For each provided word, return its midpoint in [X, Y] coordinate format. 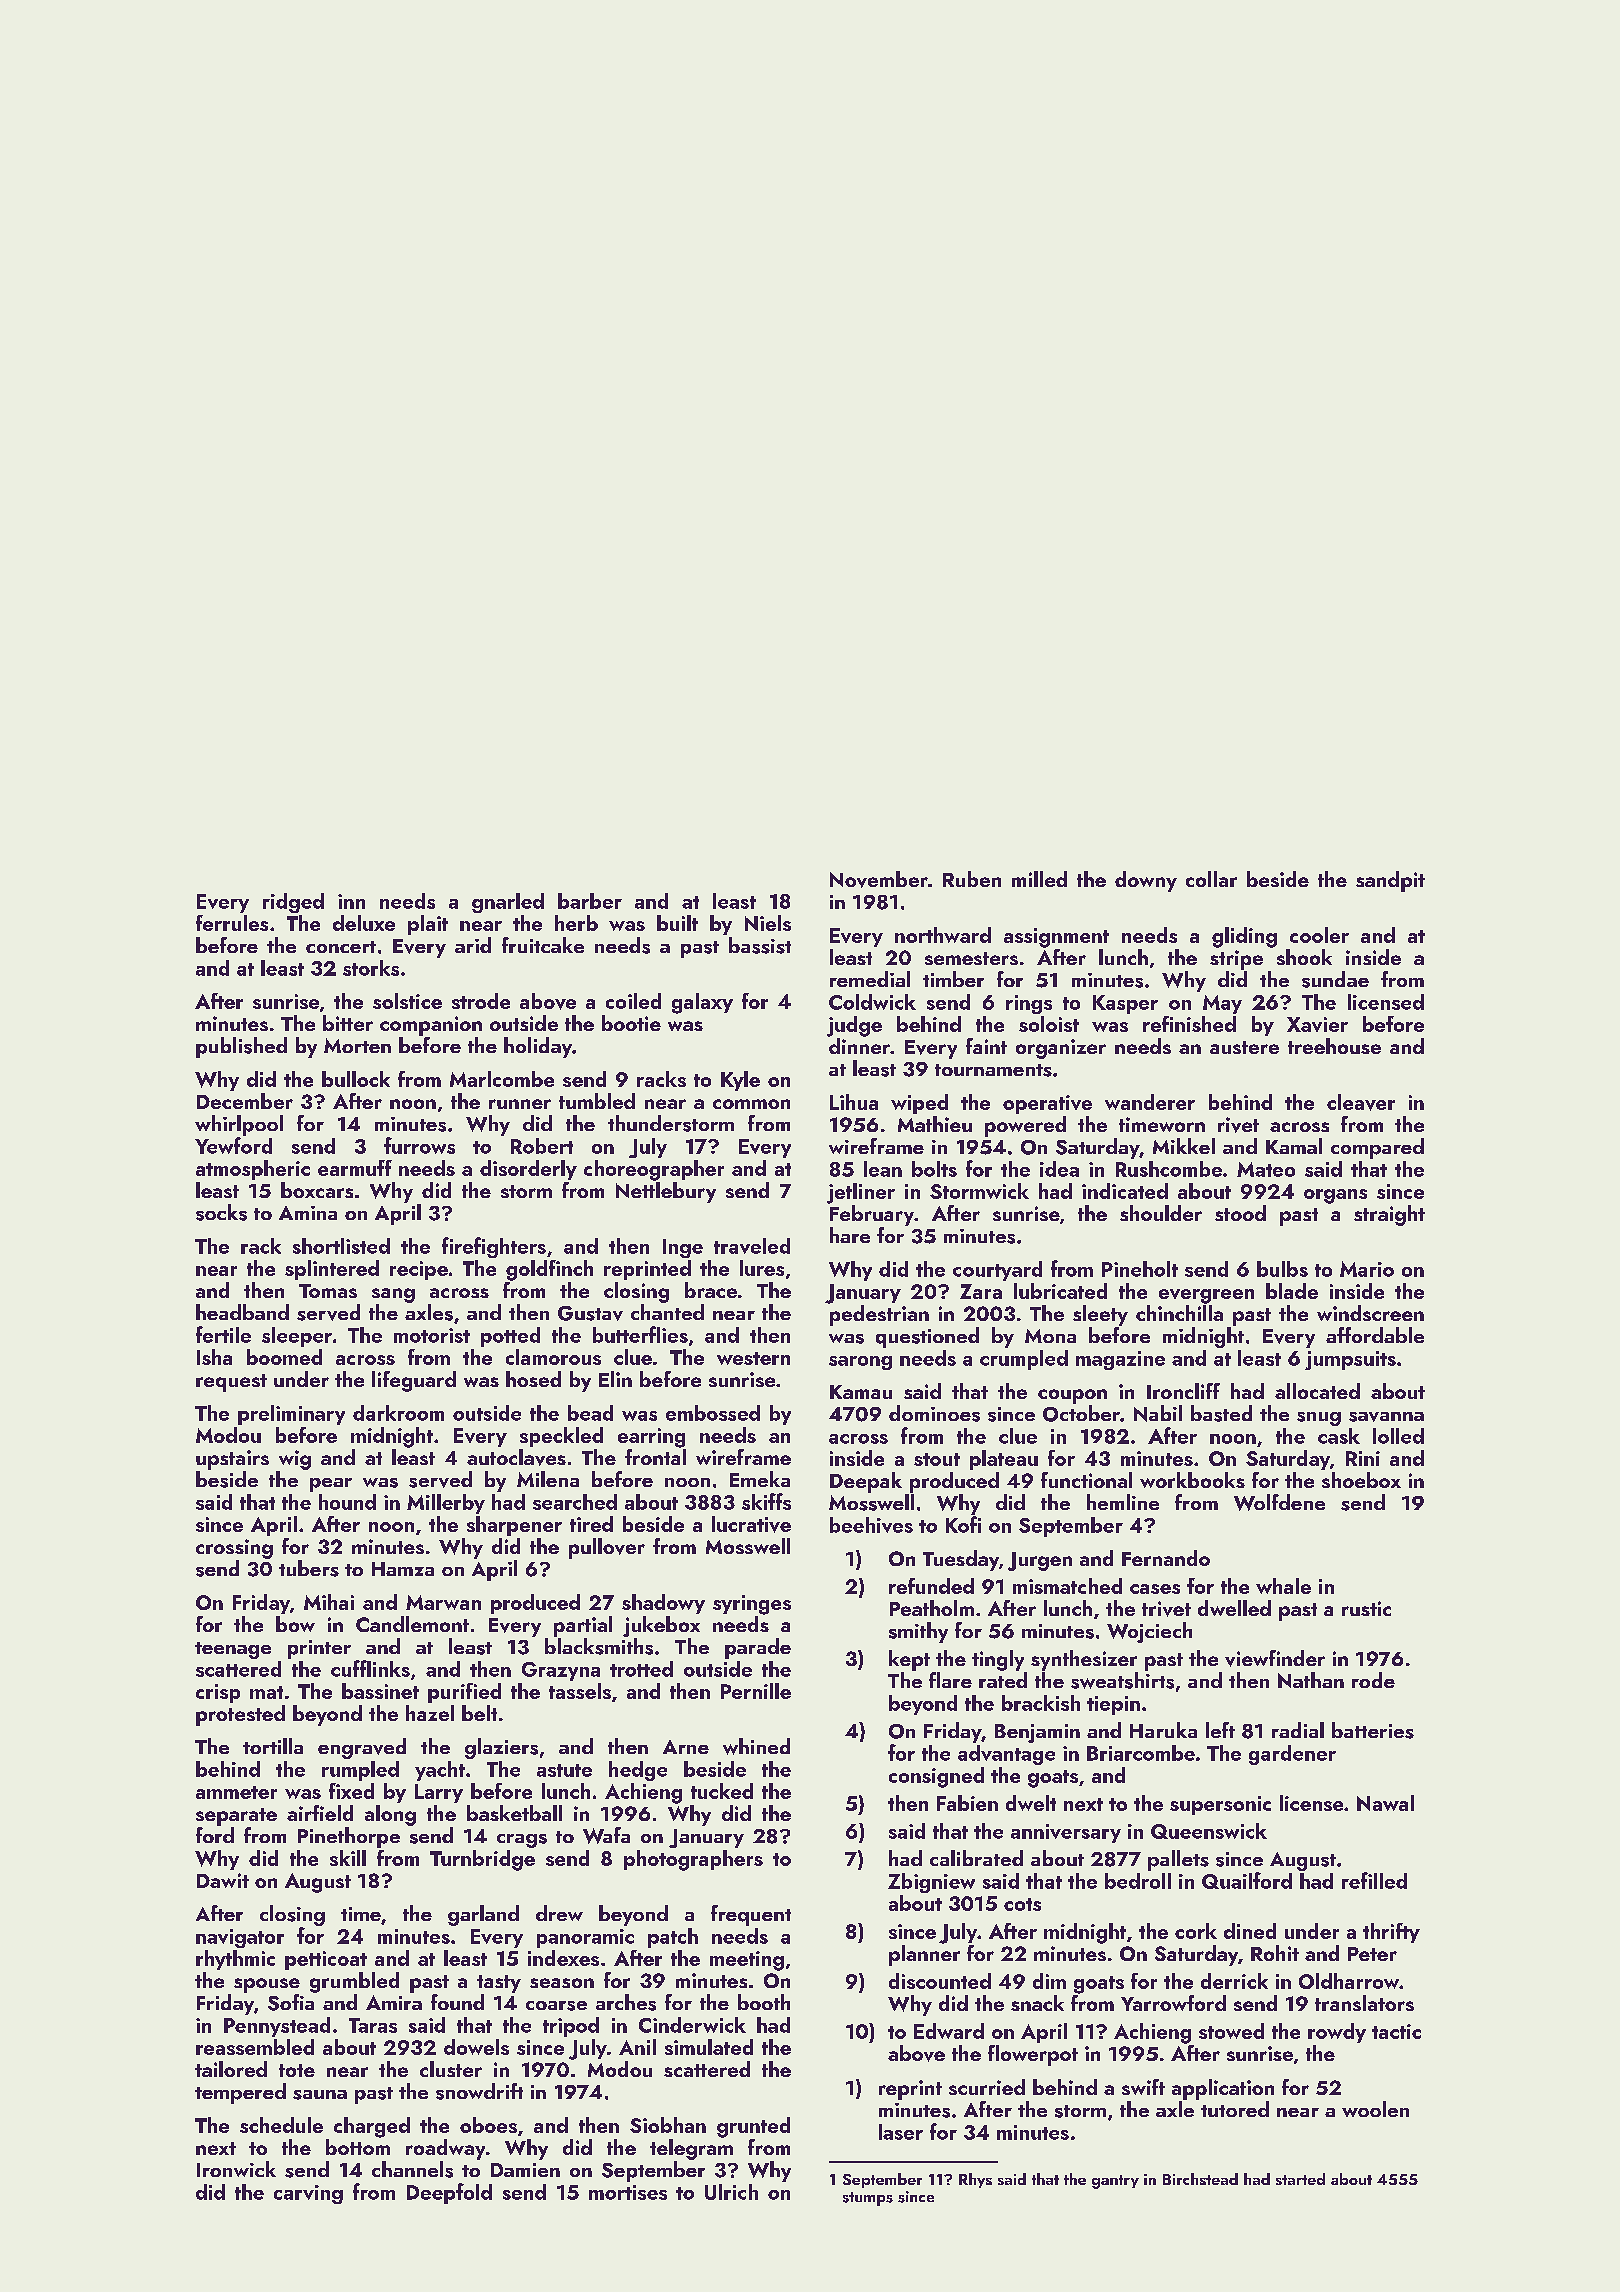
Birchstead [1200, 2179]
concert [341, 947]
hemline [1123, 1502]
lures [762, 1268]
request [231, 1383]
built [677, 923]
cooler [1319, 935]
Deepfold [449, 2193]
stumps [868, 2199]
